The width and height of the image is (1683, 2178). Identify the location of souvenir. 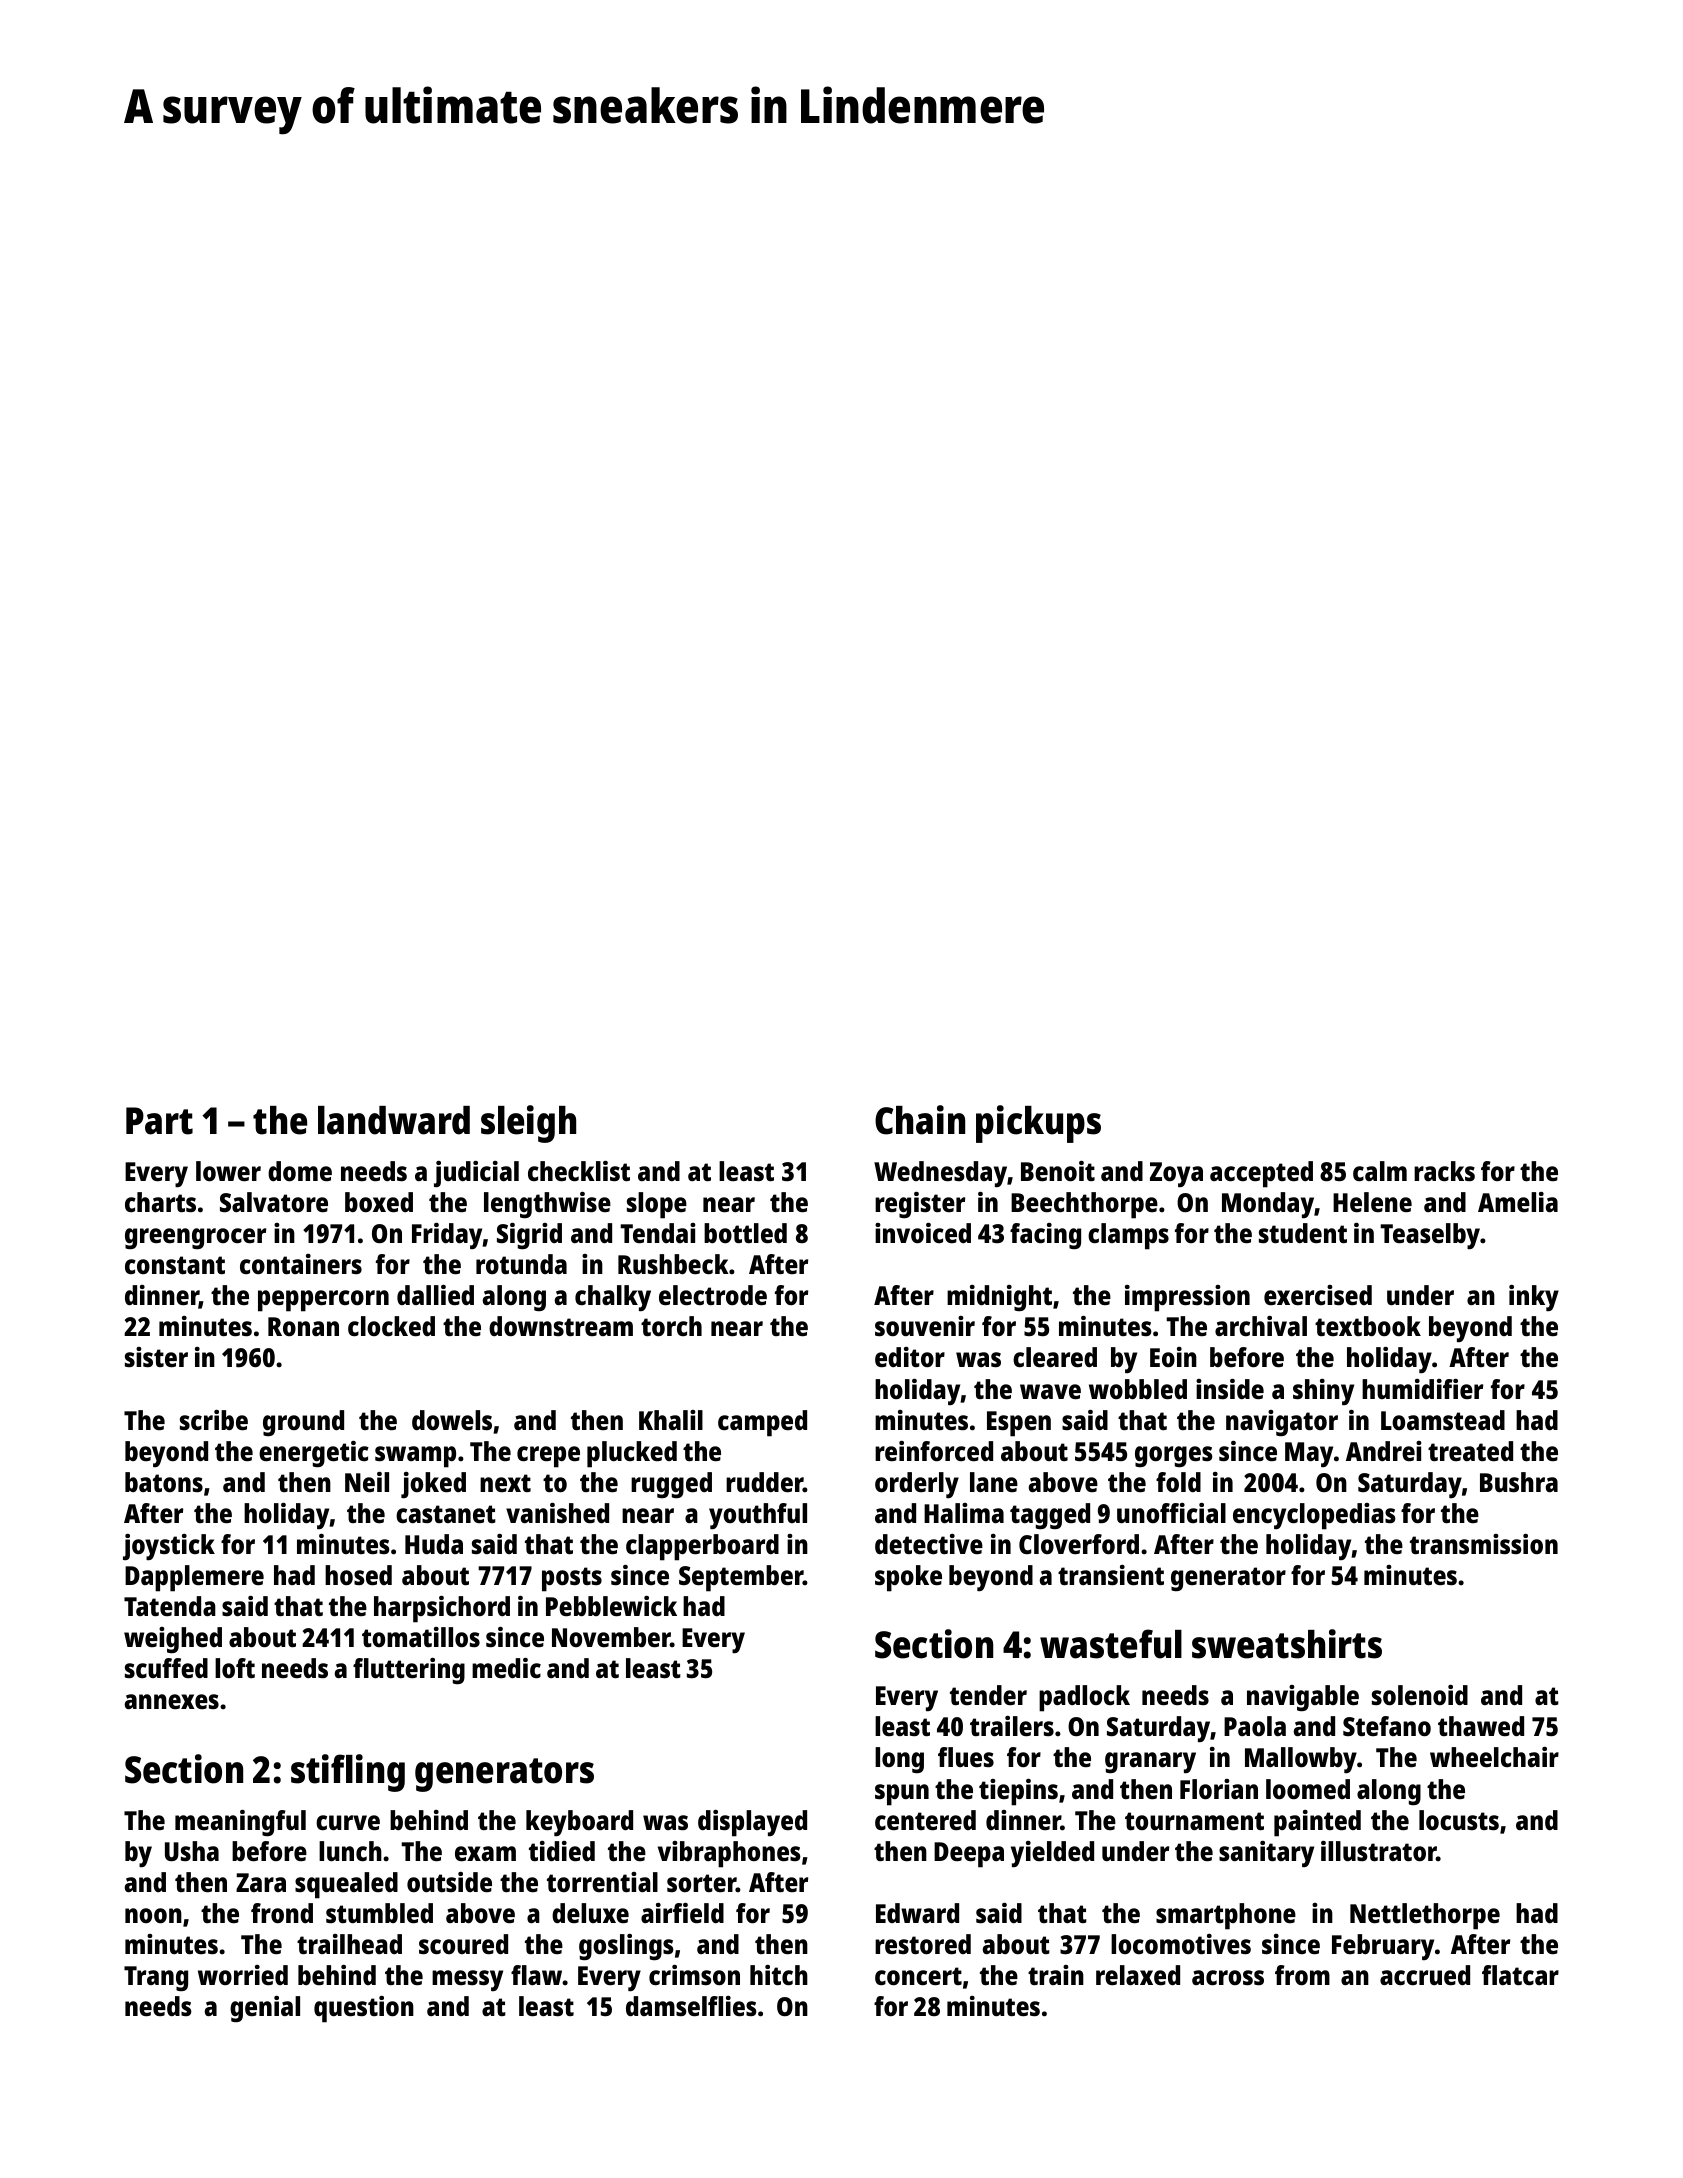
(925, 1326).
